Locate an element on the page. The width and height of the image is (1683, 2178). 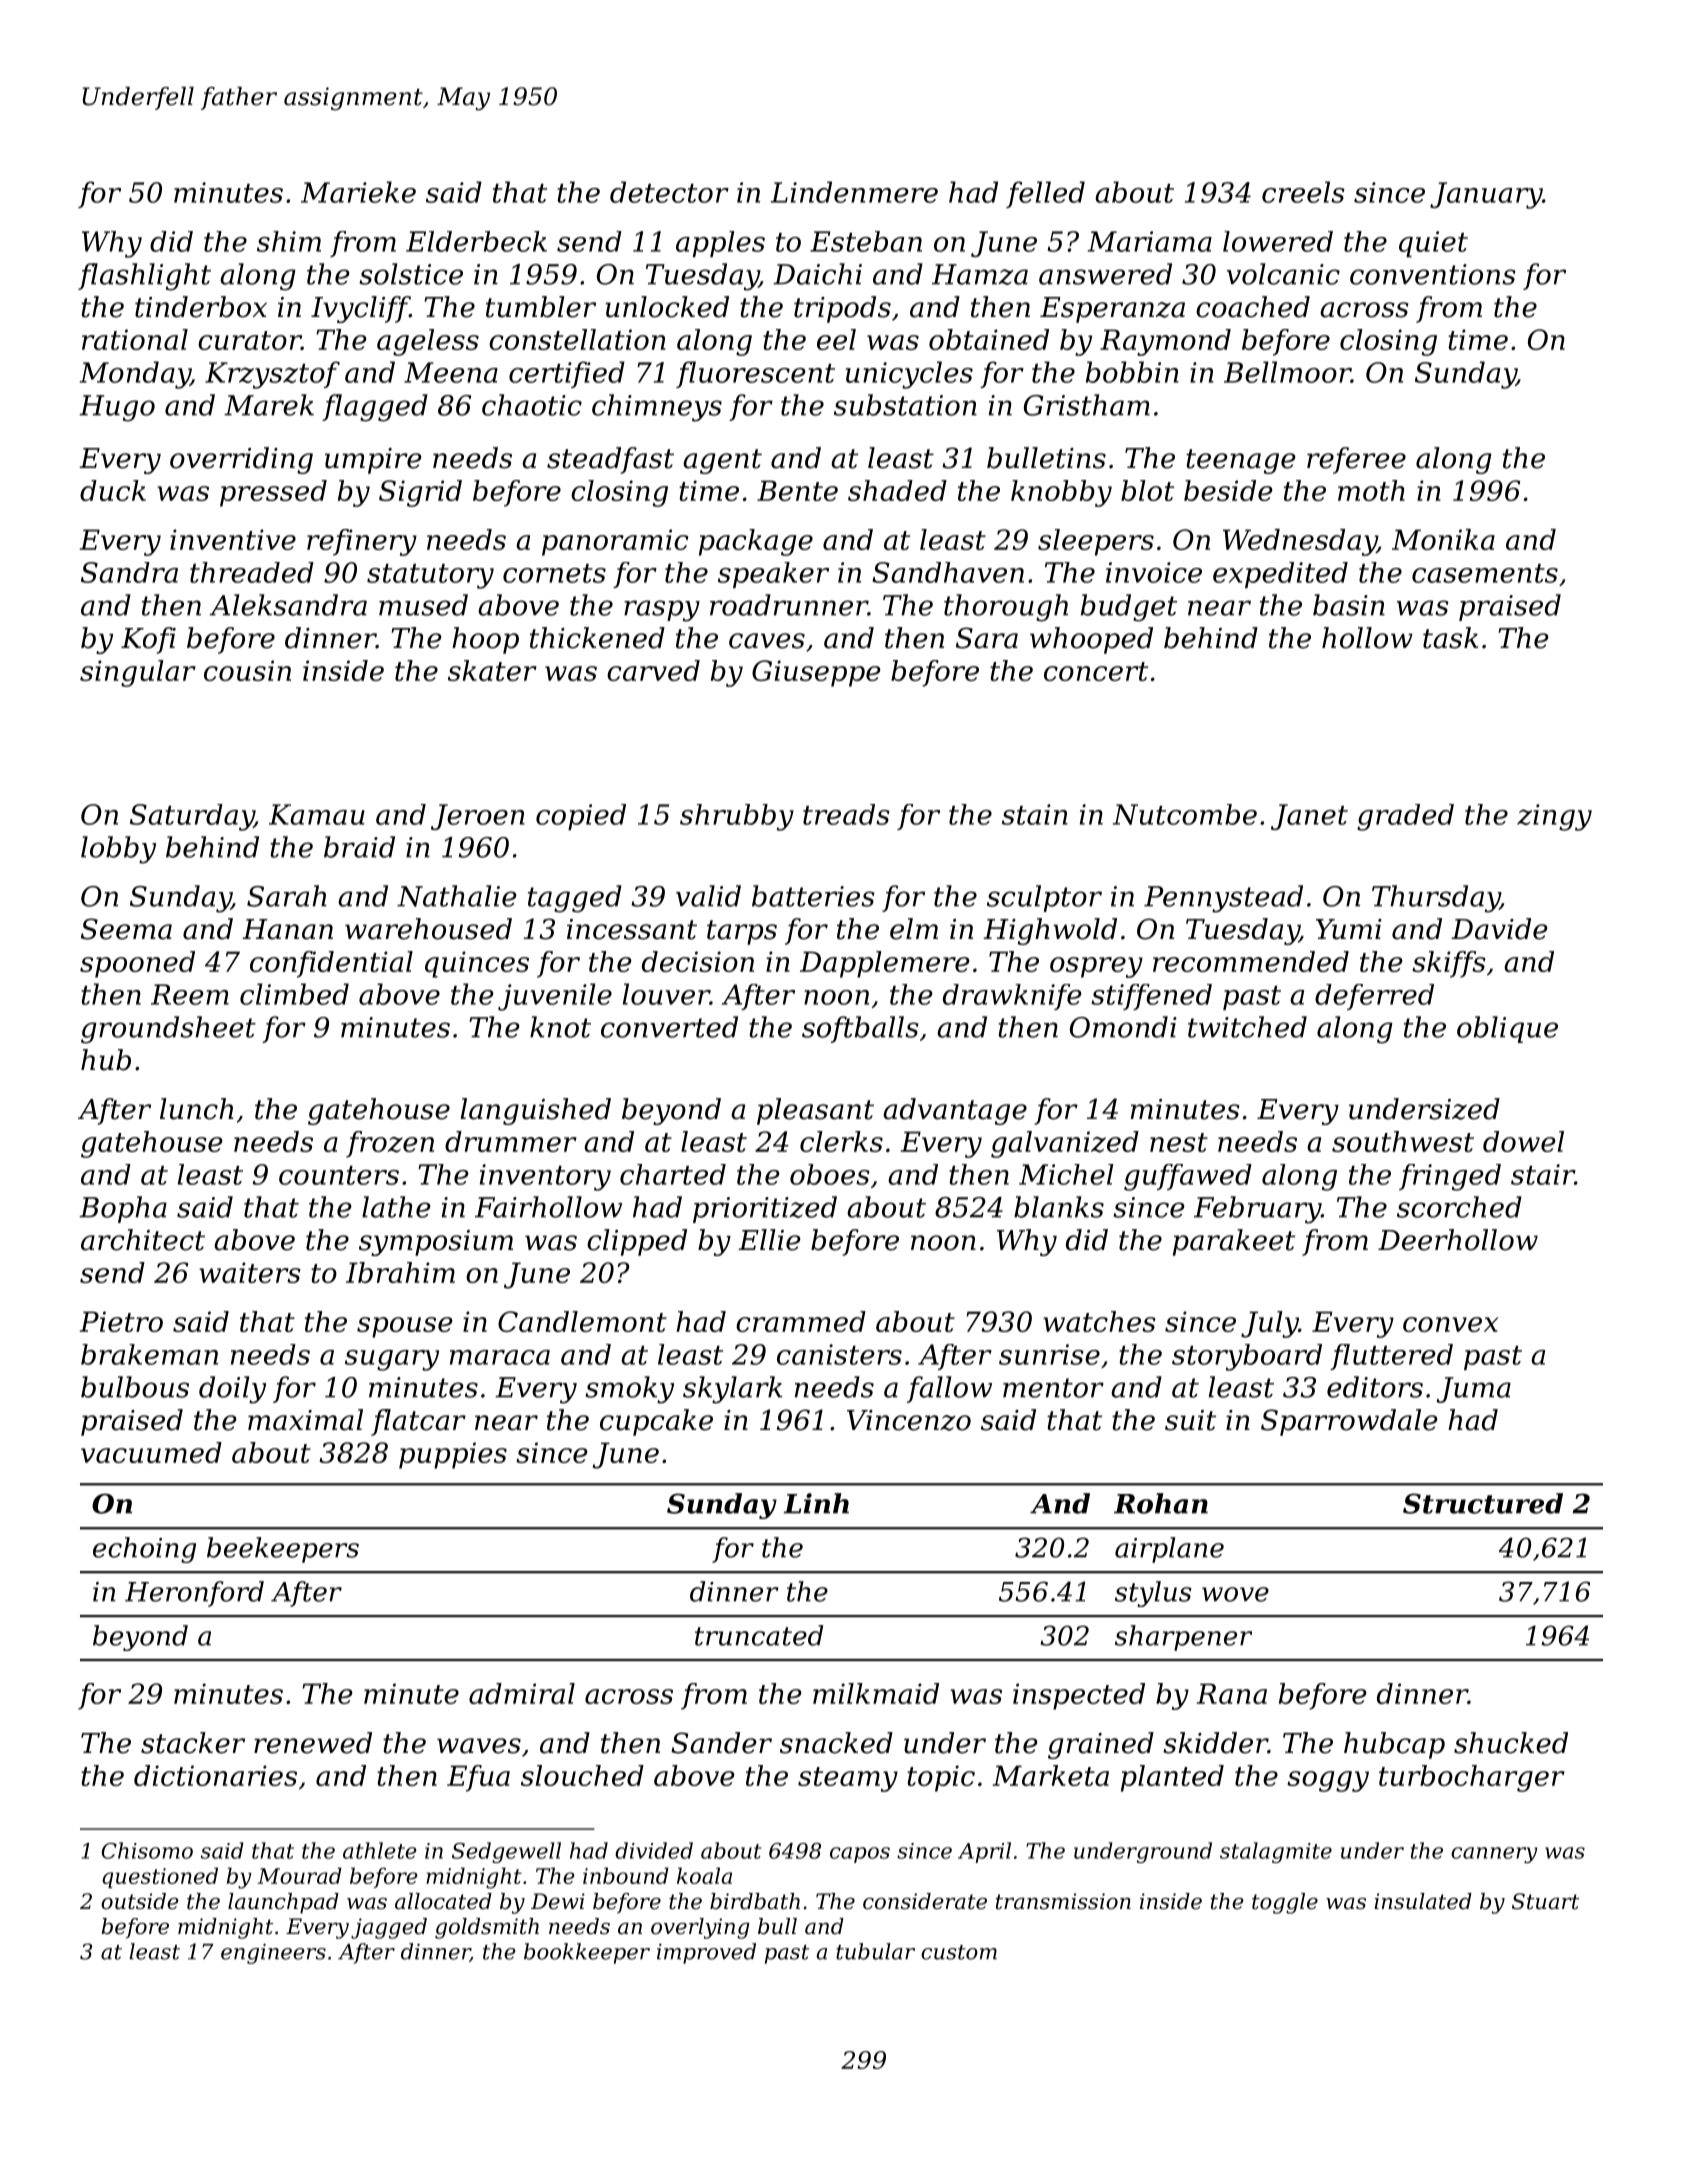
athlete is located at coordinates (380, 1850).
